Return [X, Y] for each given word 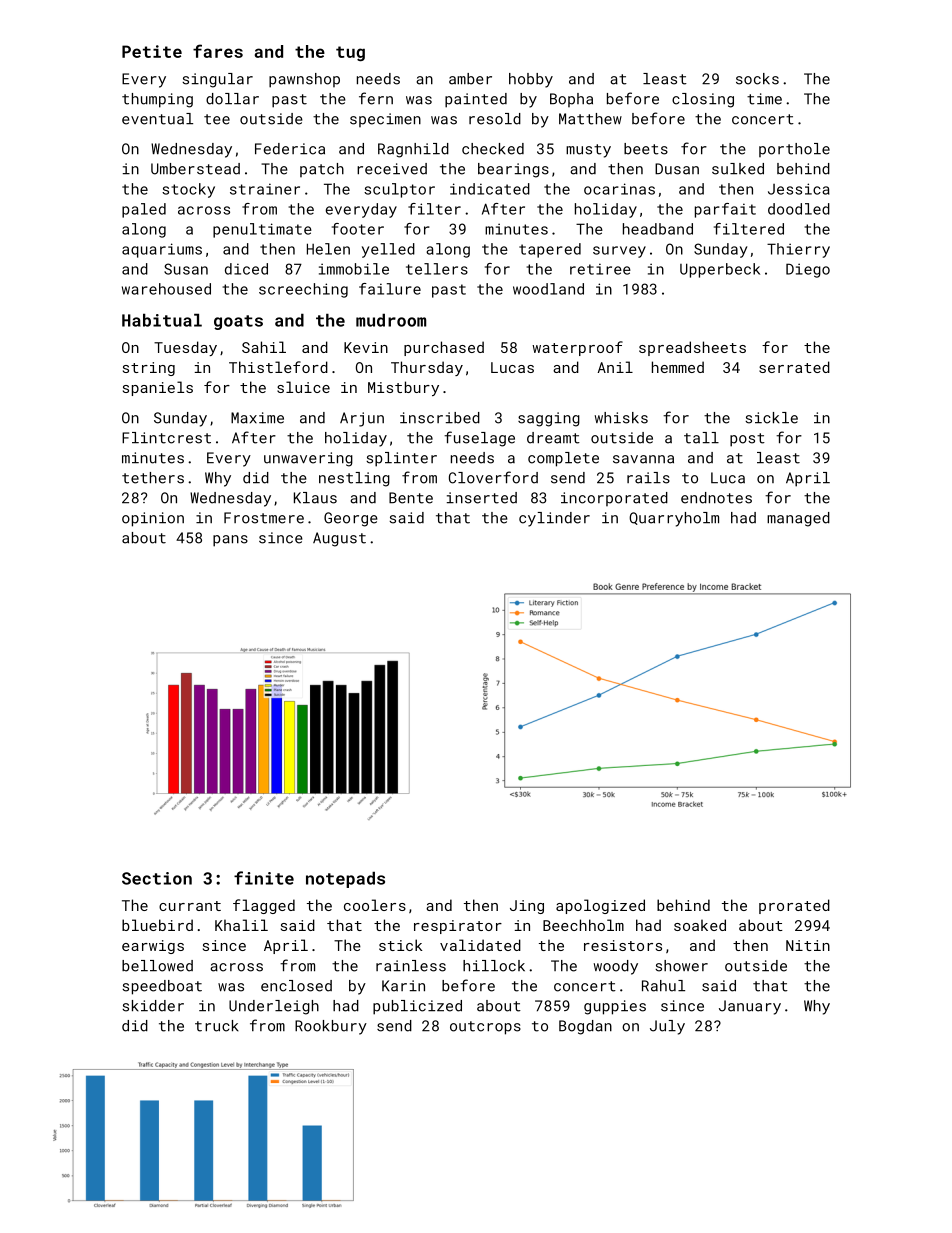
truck [217, 1026]
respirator [458, 927]
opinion [153, 519]
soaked [700, 925]
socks [757, 79]
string [149, 369]
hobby [531, 80]
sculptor [399, 190]
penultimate [262, 230]
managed [798, 519]
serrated [794, 367]
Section [157, 878]
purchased [444, 348]
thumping [157, 100]
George [351, 519]
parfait [725, 210]
